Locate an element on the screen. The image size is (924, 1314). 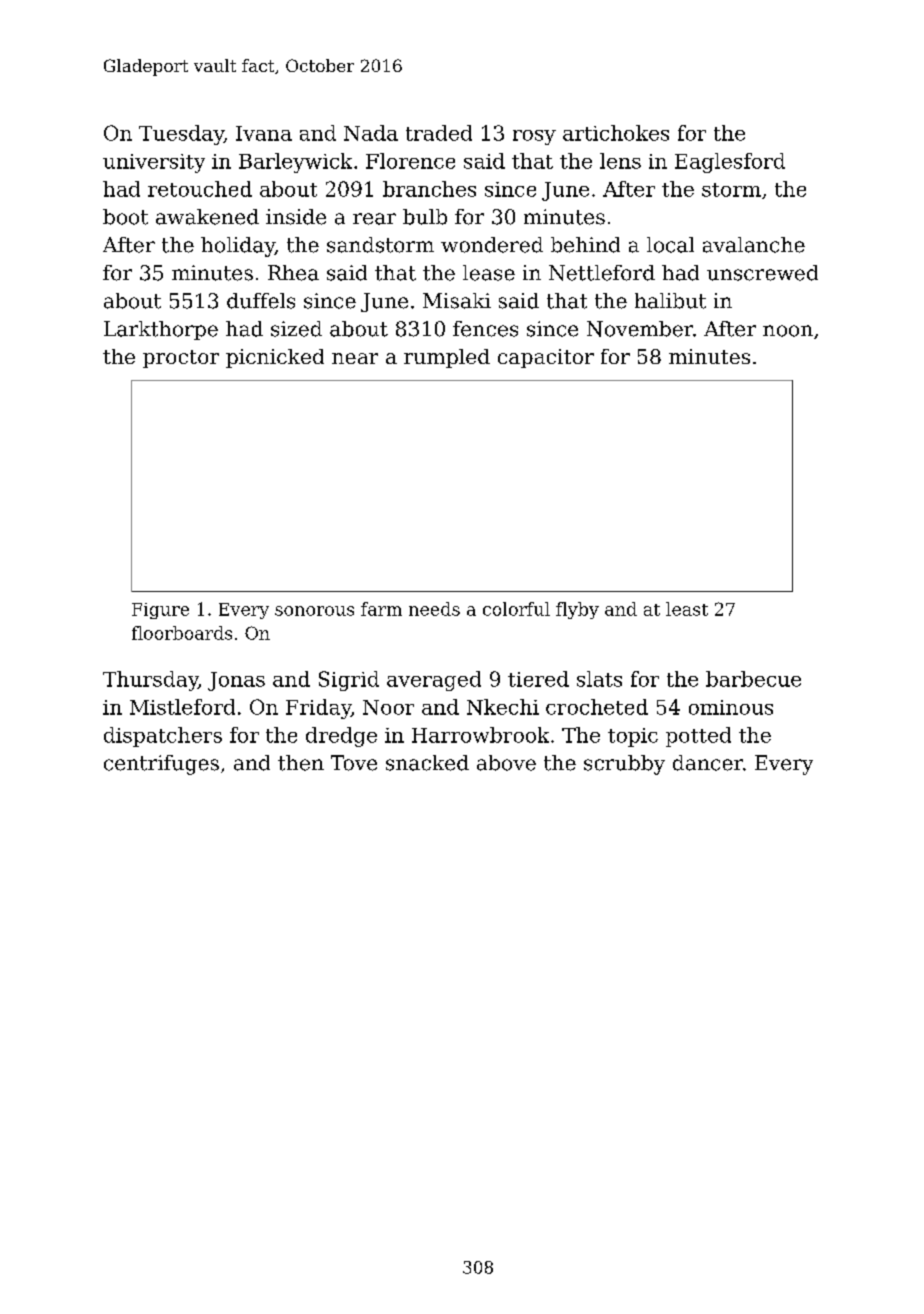
needs is located at coordinates (434, 609).
